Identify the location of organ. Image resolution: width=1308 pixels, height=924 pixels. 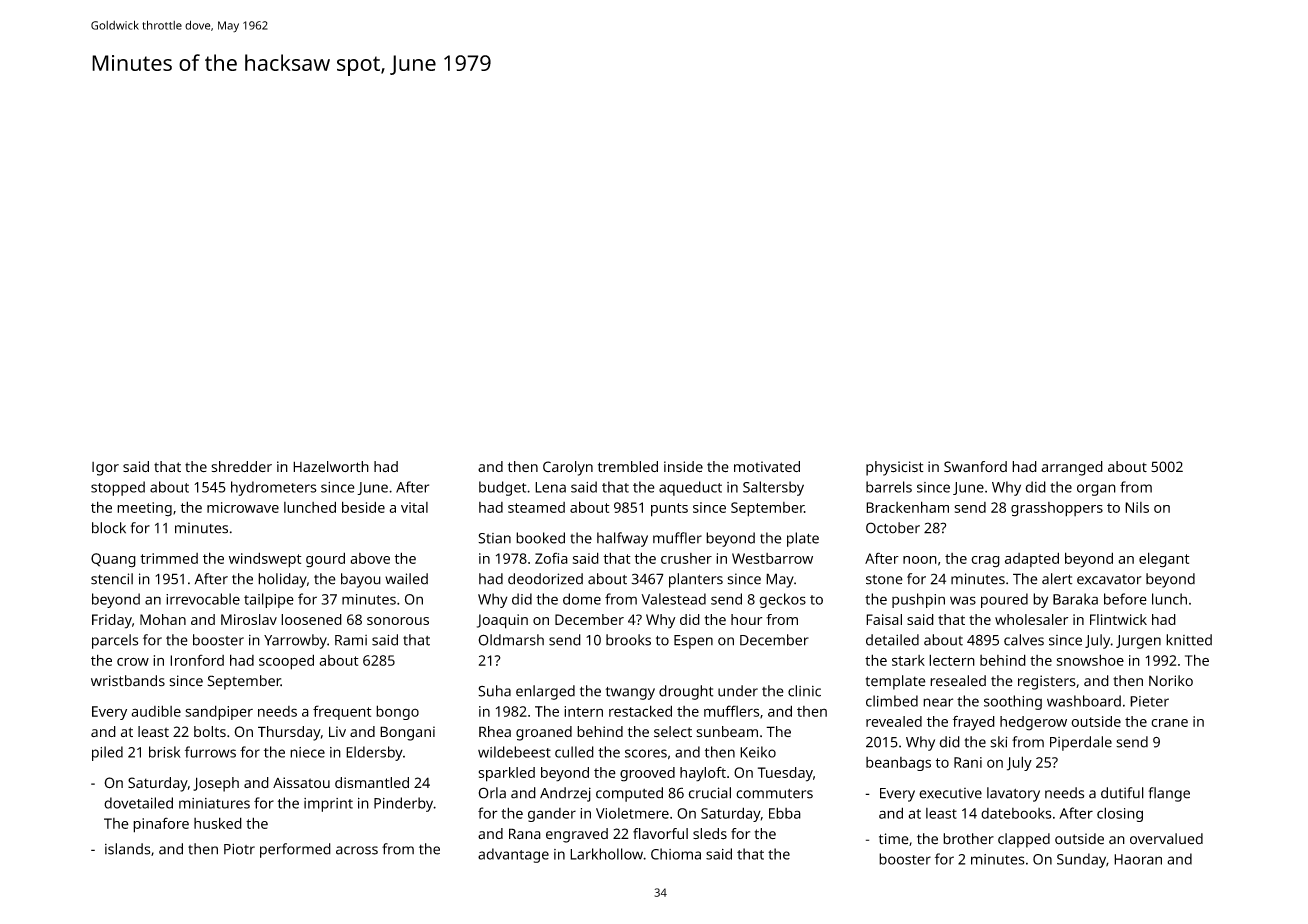
(1096, 490).
